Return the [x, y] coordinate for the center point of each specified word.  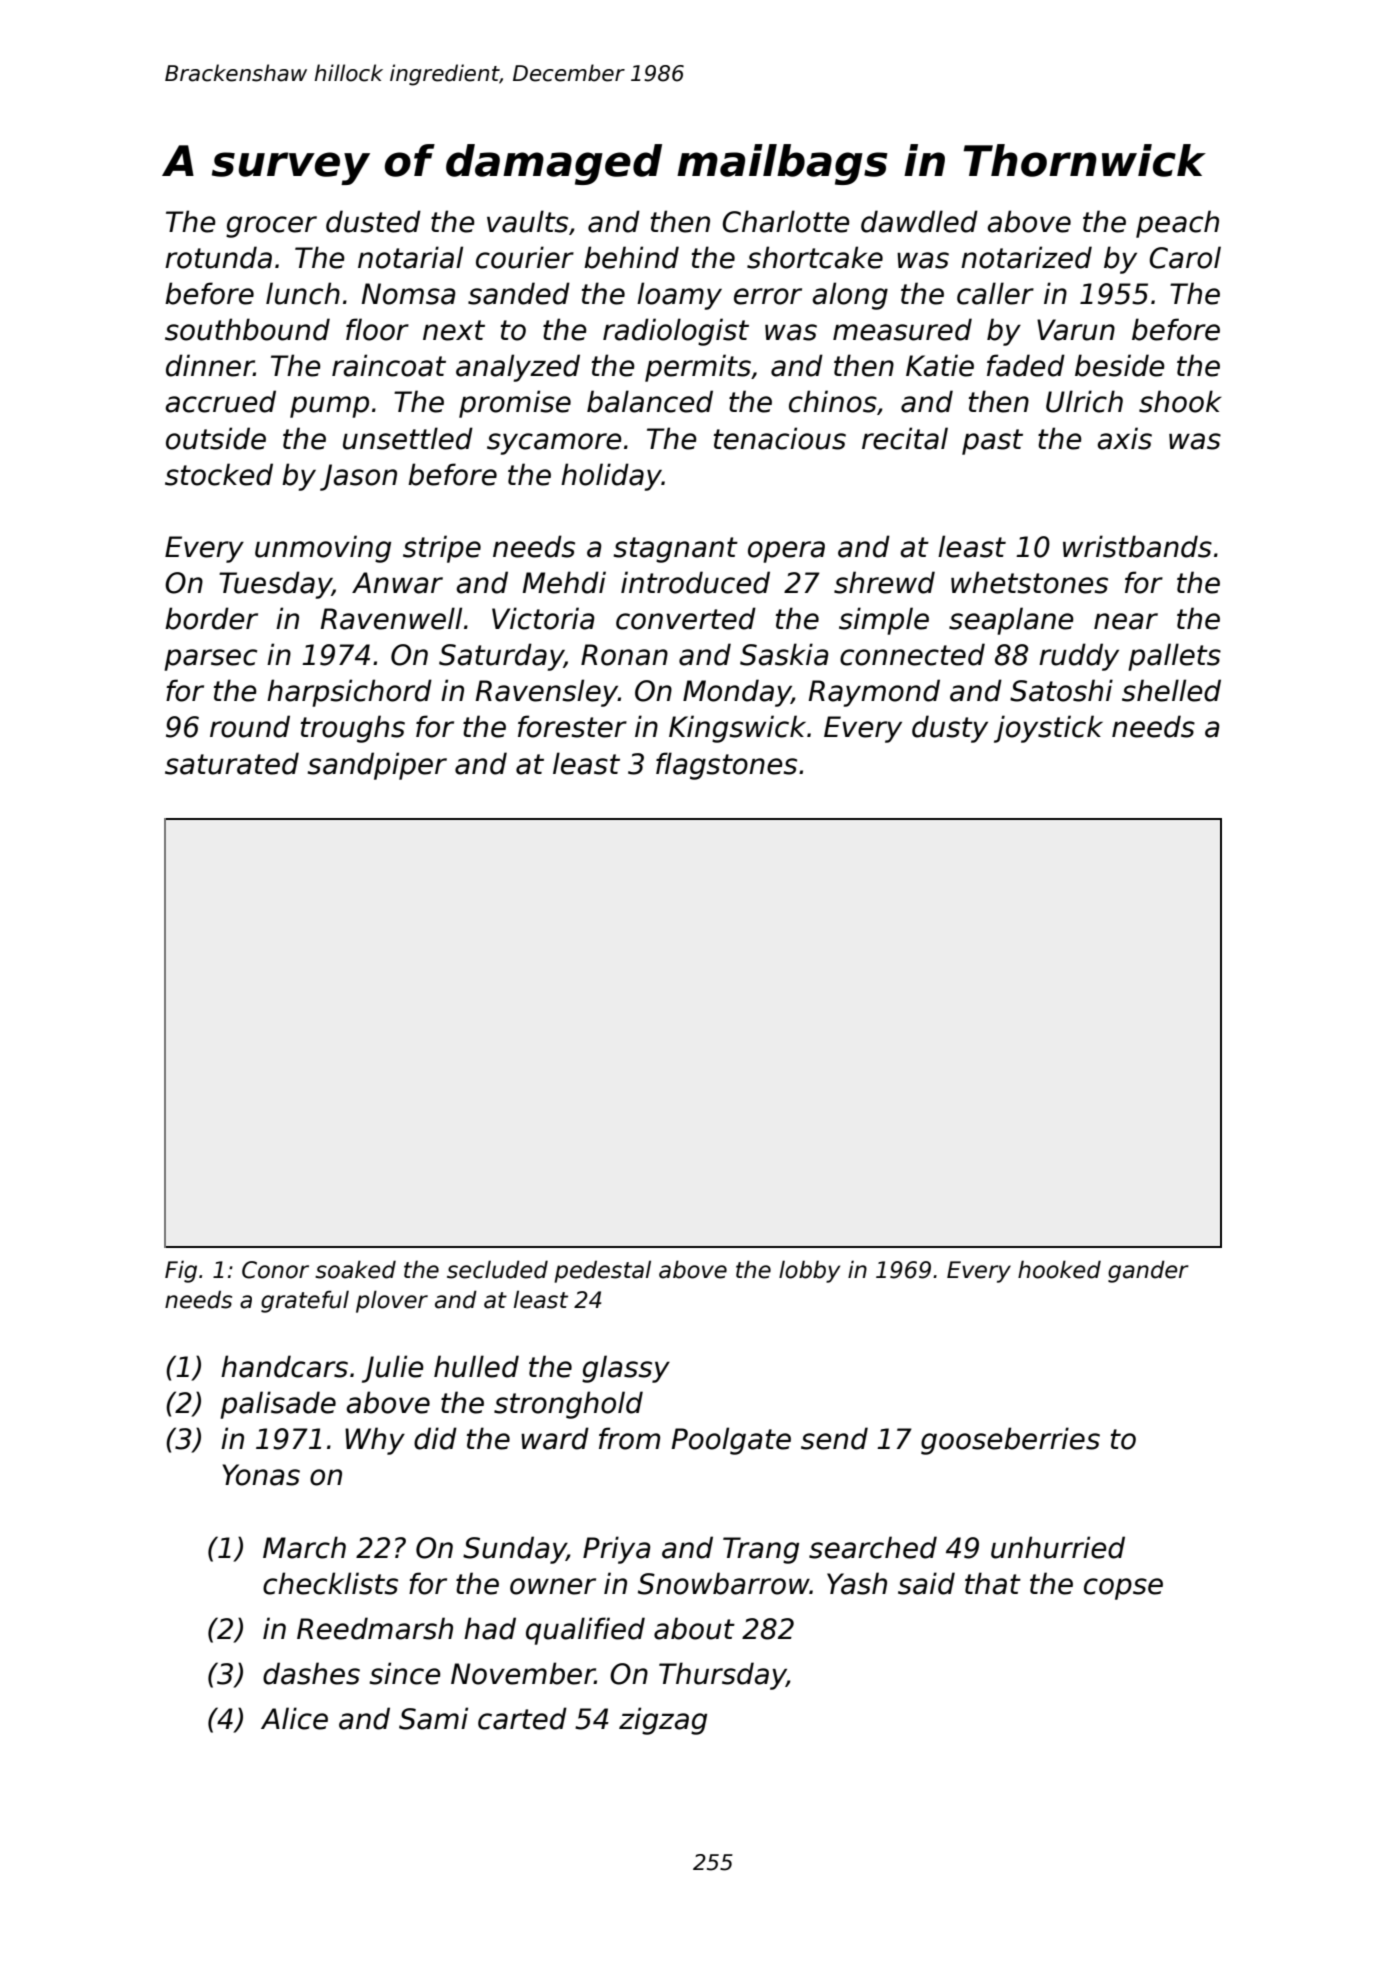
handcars [284, 1366]
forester [572, 726]
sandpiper [377, 766]
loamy [679, 296]
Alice [294, 1718]
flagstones [726, 766]
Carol [1185, 257]
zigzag [663, 1721]
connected [912, 654]
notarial [410, 257]
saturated [232, 763]
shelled [1171, 690]
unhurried [1058, 1547]
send [834, 1438]
